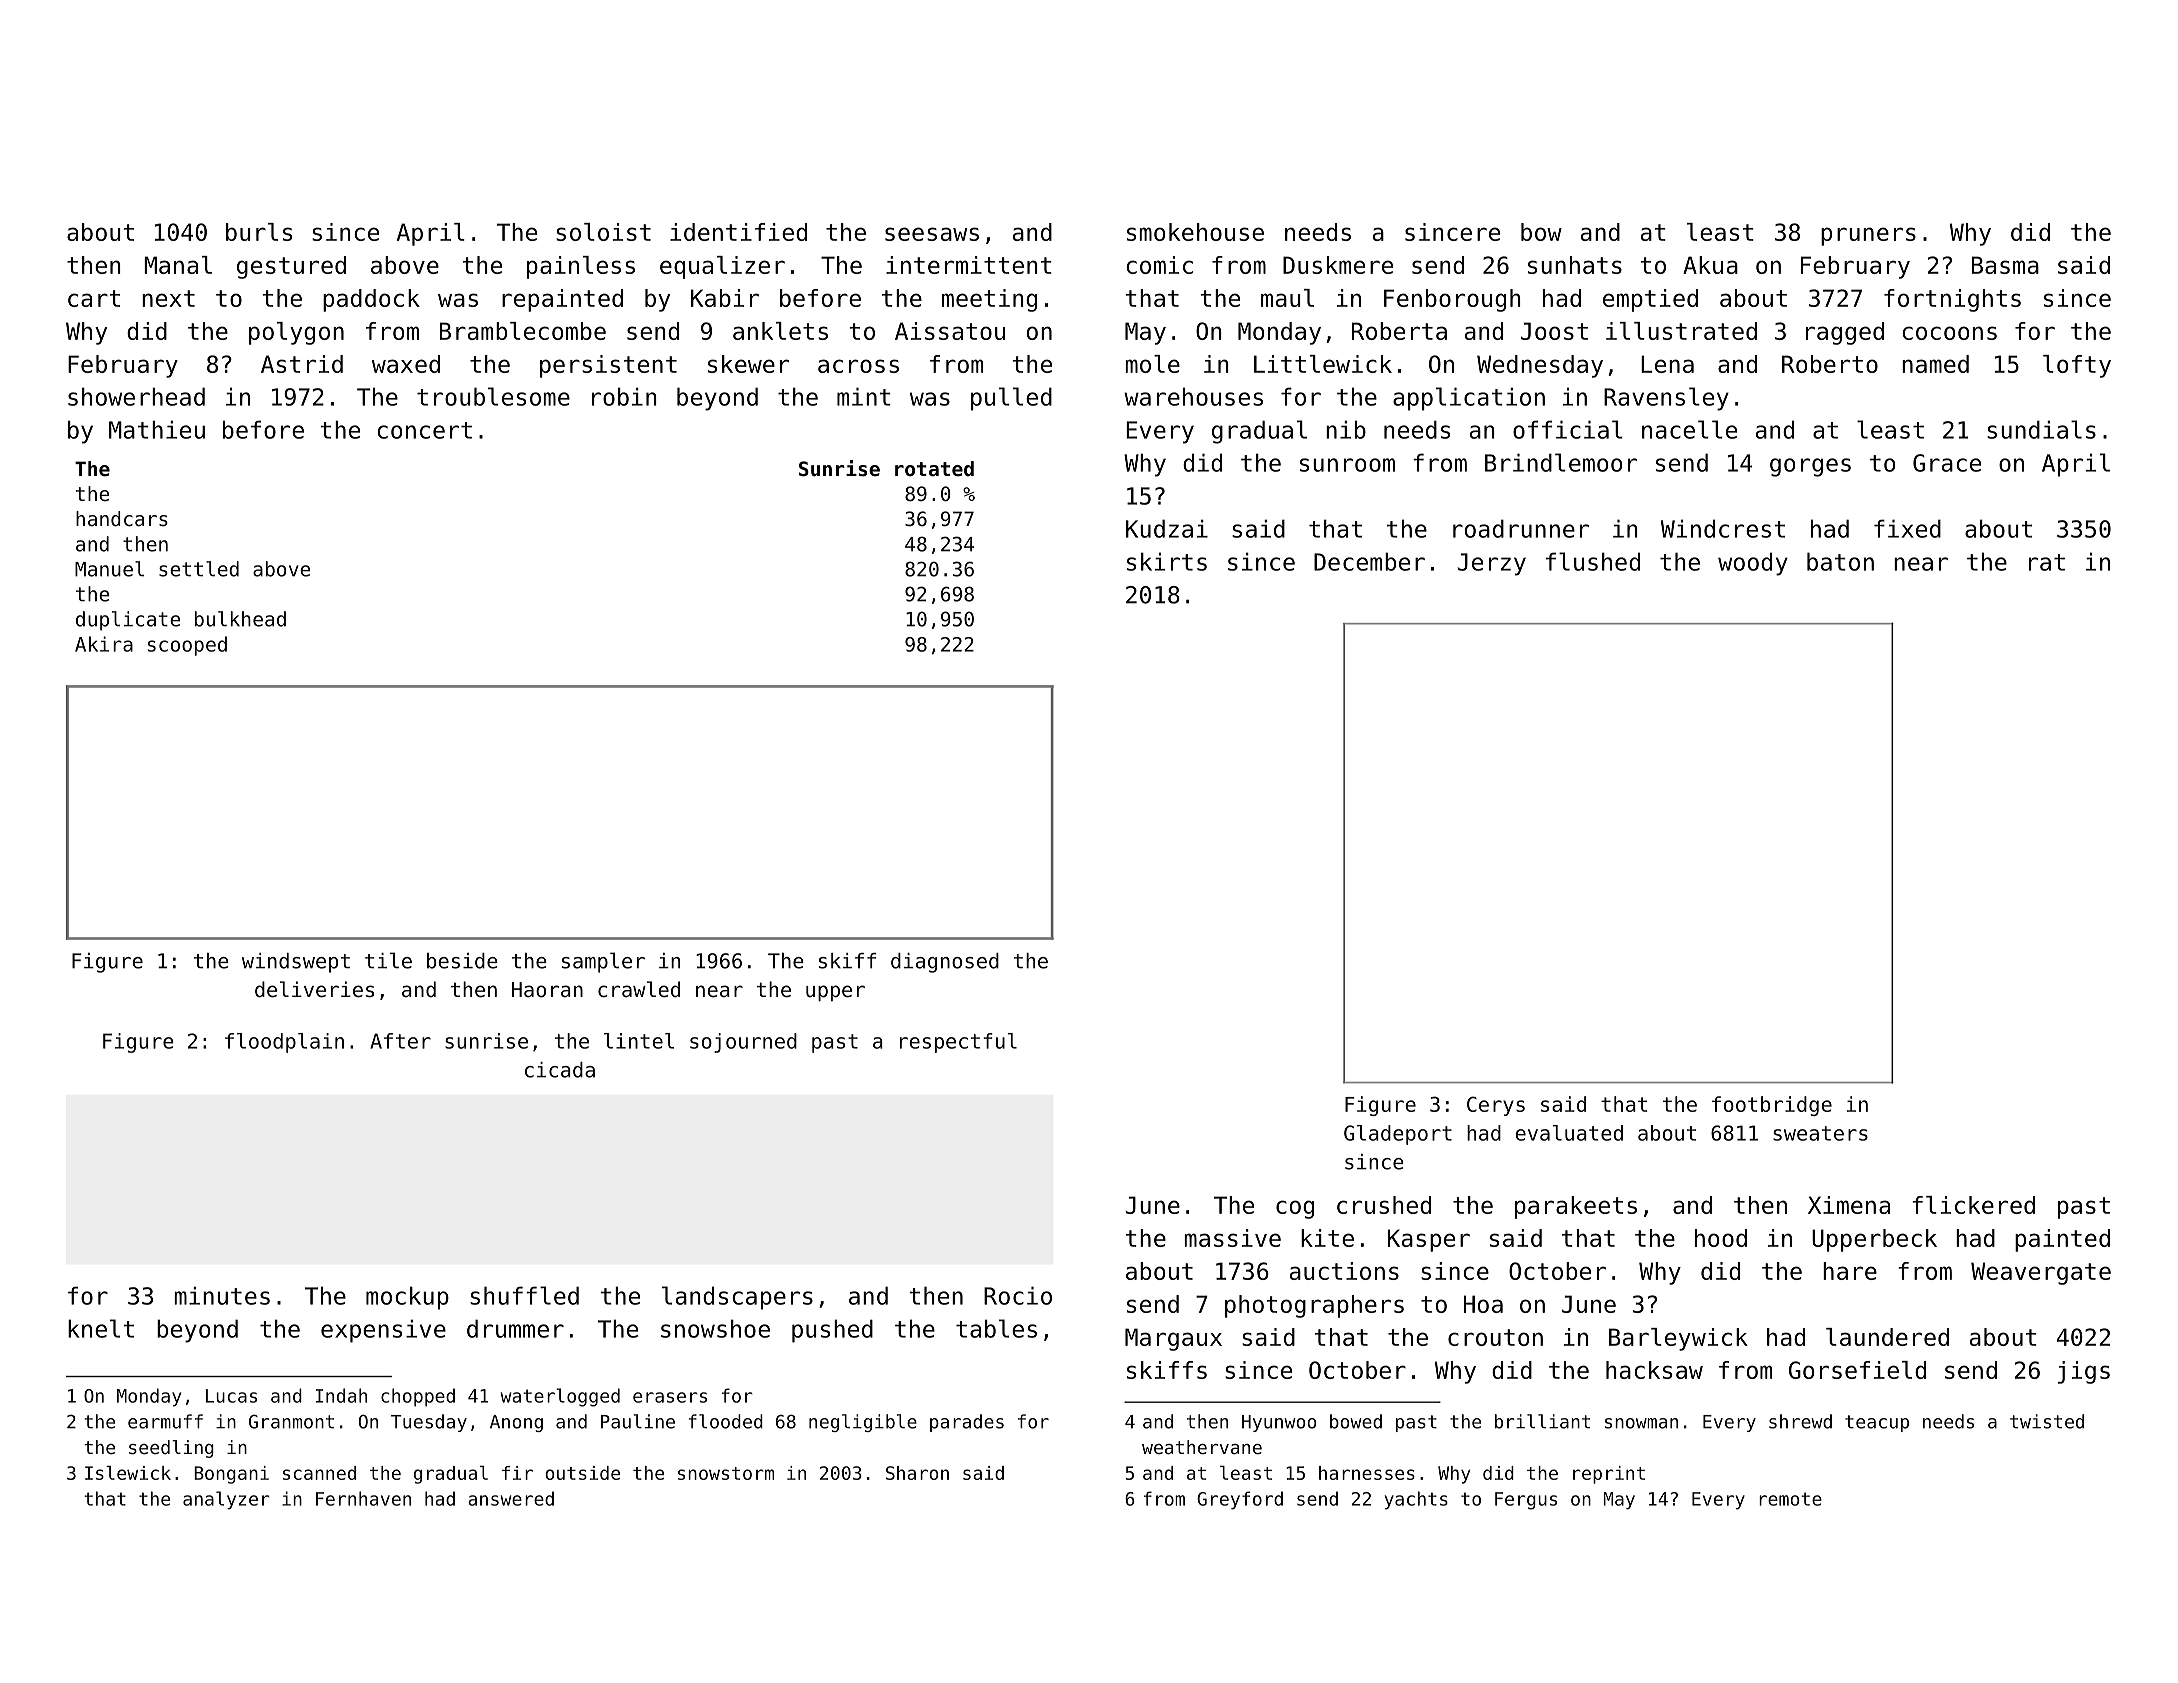 The width and height of the page is (2178, 1683). What do you see at coordinates (1232, 1238) in the page?
I see `massive` at bounding box center [1232, 1238].
